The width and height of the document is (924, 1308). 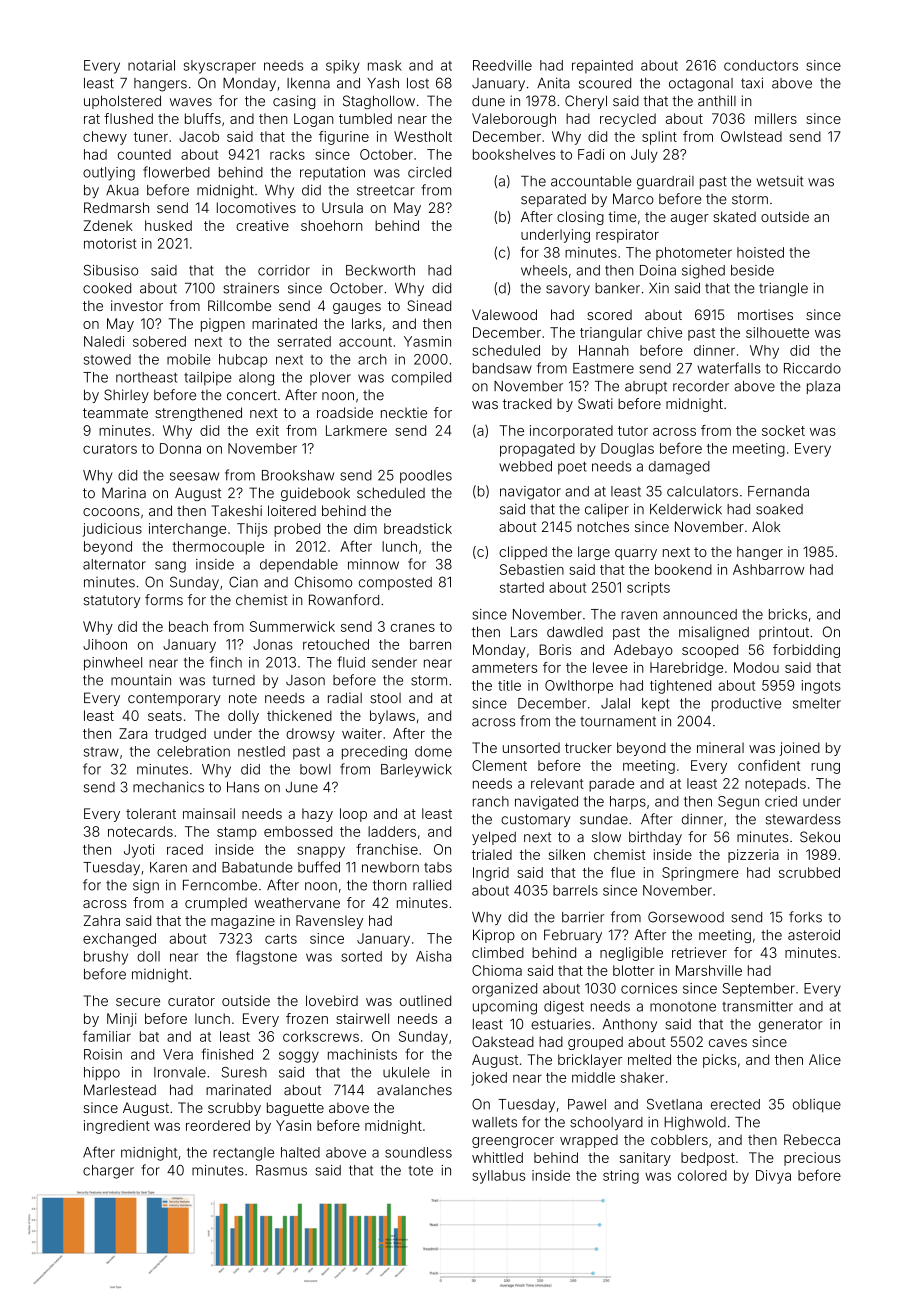 What do you see at coordinates (686, 917) in the document?
I see `Gorsewood` at bounding box center [686, 917].
